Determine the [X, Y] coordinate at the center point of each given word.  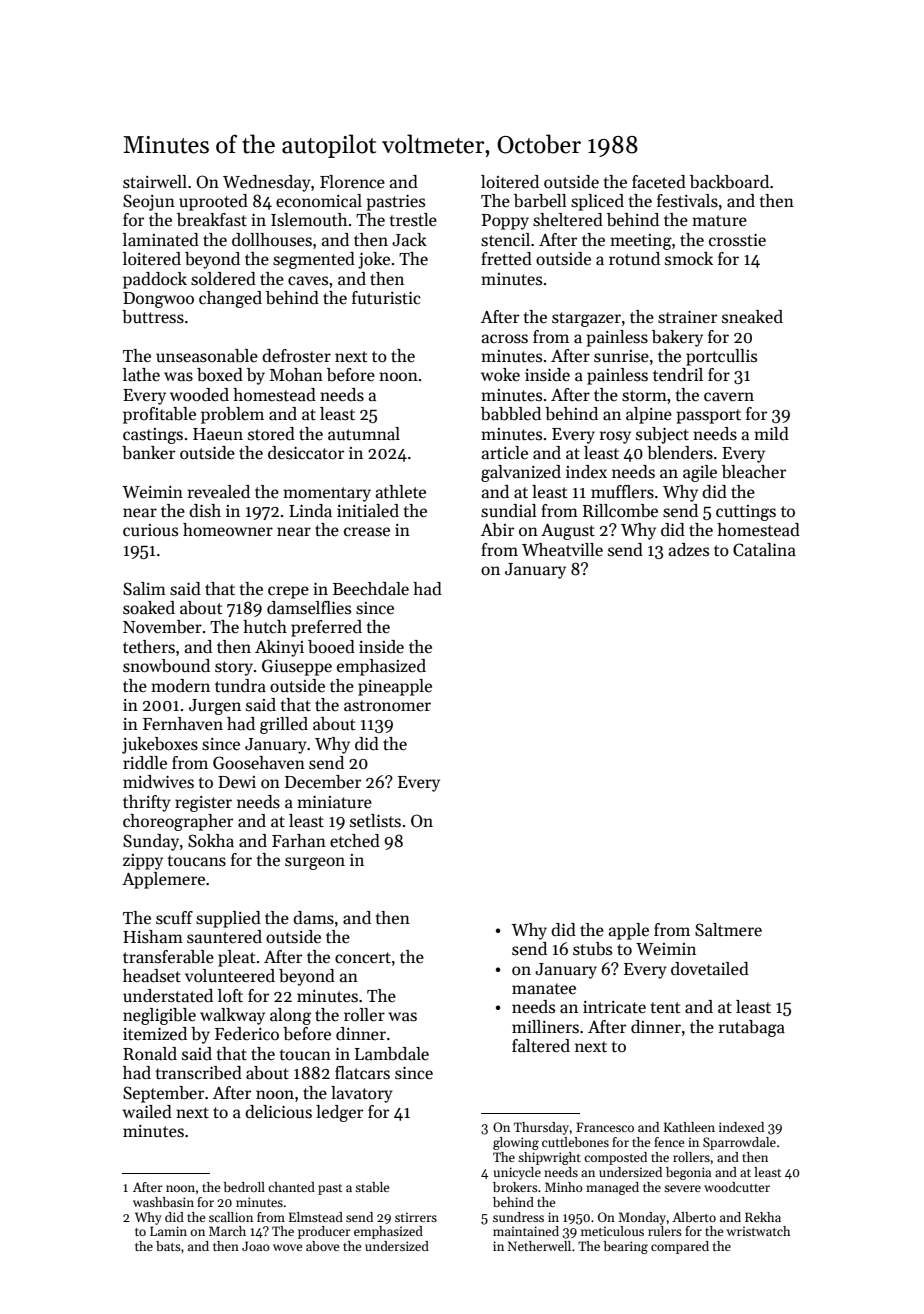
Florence [352, 182]
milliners [545, 1027]
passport [708, 416]
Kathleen [689, 1127]
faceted [659, 182]
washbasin [163, 1202]
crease [367, 532]
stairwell [155, 182]
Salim [144, 589]
